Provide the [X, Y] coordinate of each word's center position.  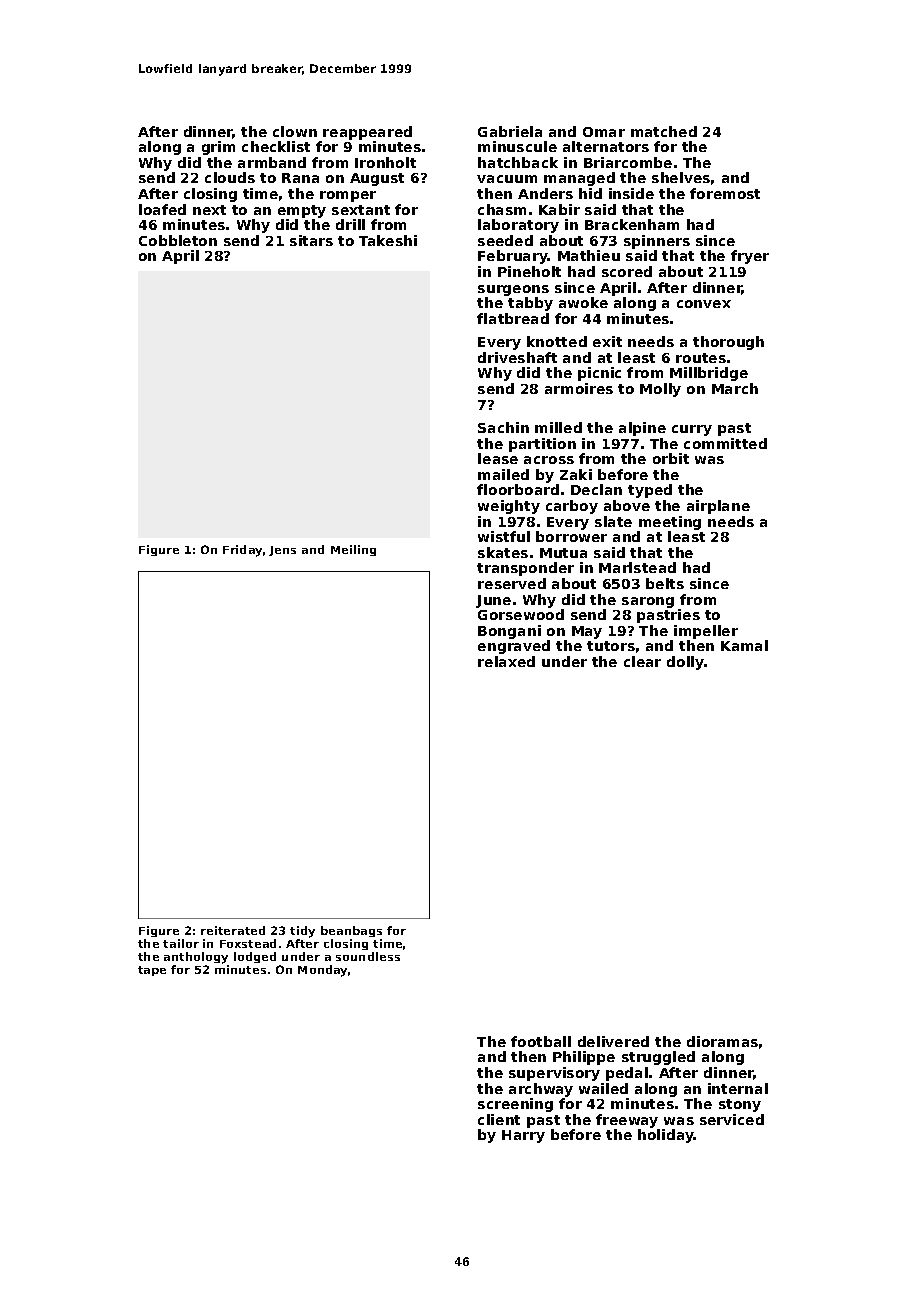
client [499, 1119]
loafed [162, 209]
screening [515, 1105]
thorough [728, 343]
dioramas [722, 1041]
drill [350, 224]
